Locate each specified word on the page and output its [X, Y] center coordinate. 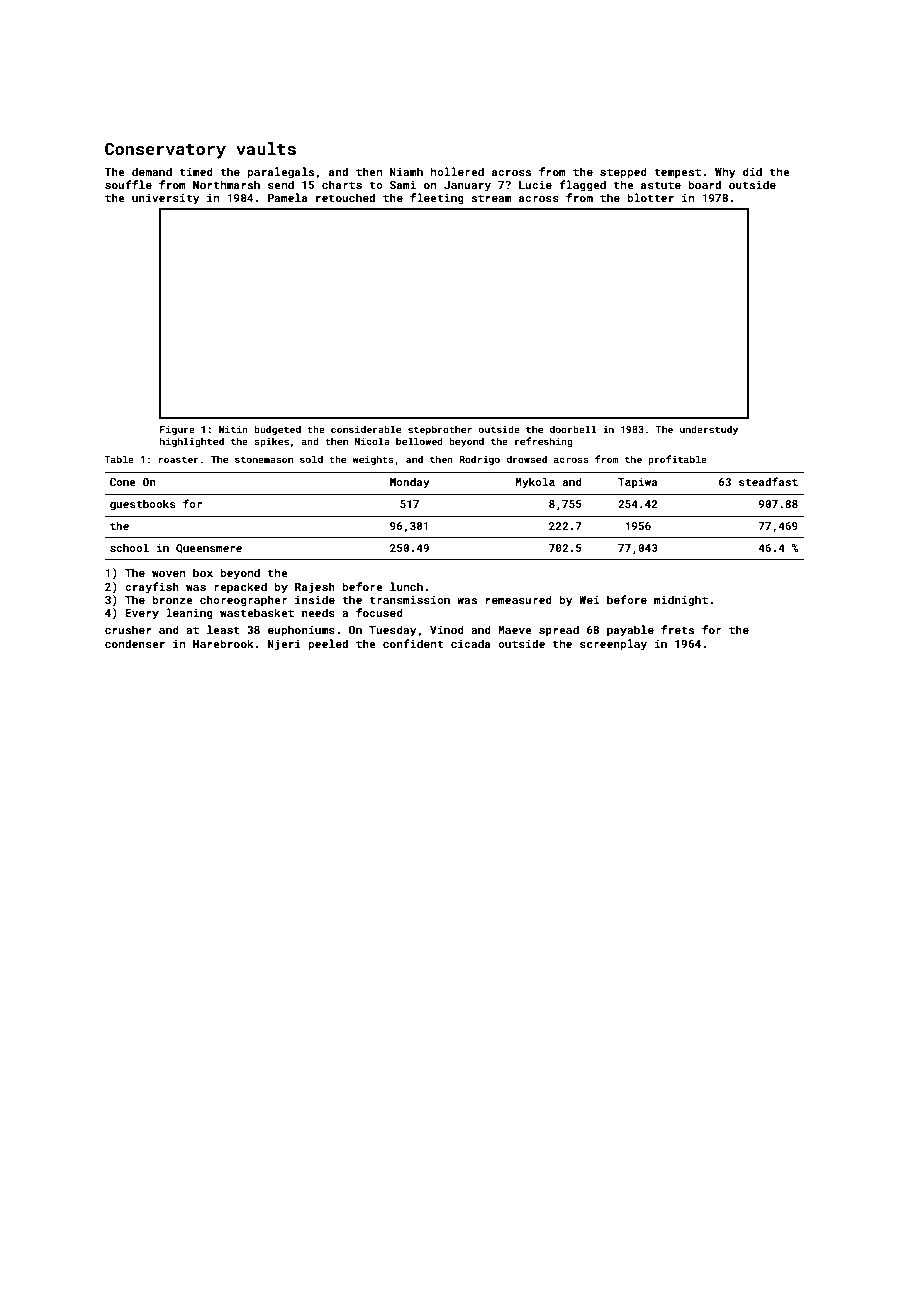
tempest [677, 173]
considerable [366, 429]
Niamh [406, 171]
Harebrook [223, 643]
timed [196, 171]
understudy [709, 430]
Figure [177, 430]
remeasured [519, 599]
